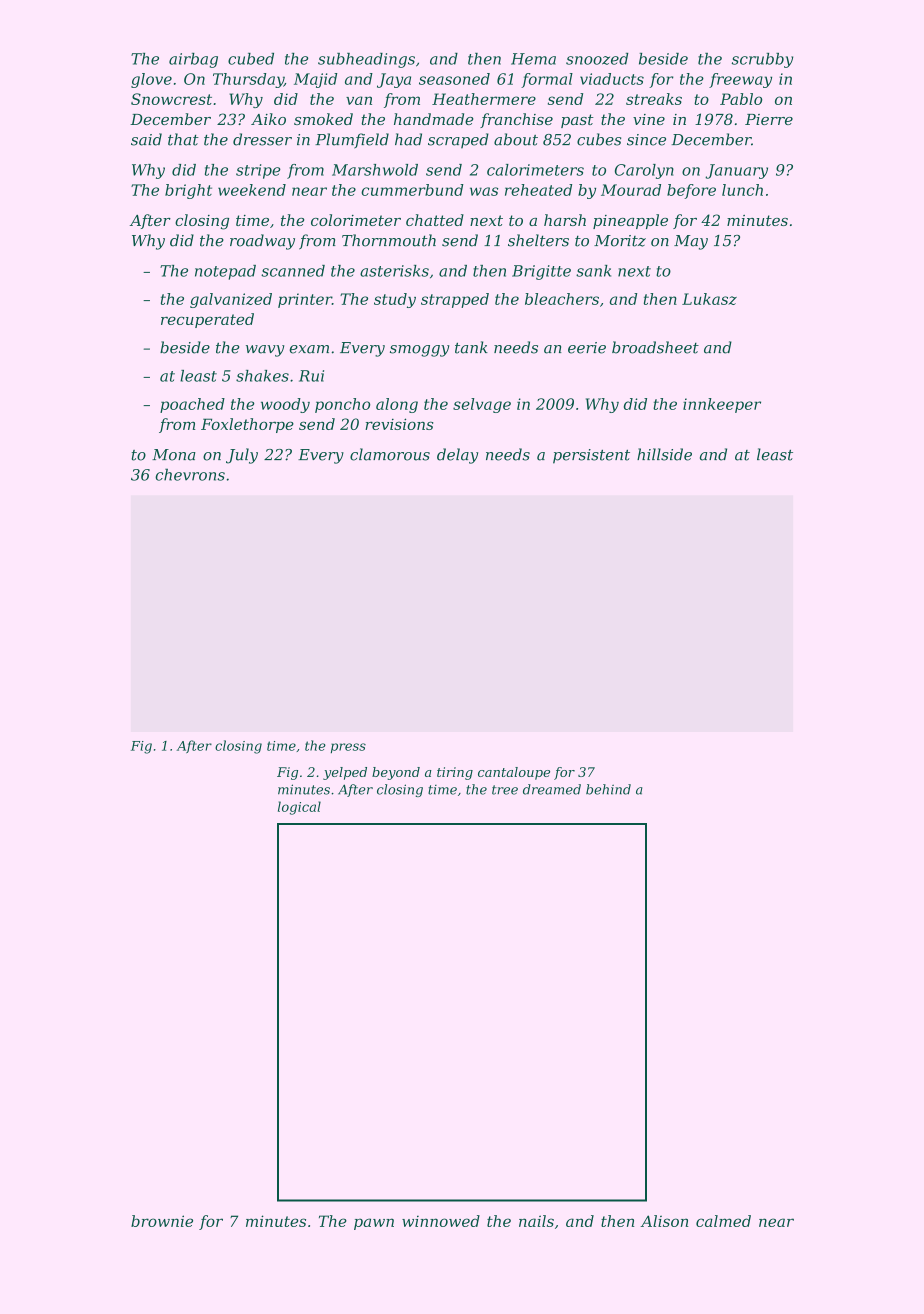  Describe the element at coordinates (299, 808) in the image. I see `logical` at that location.
